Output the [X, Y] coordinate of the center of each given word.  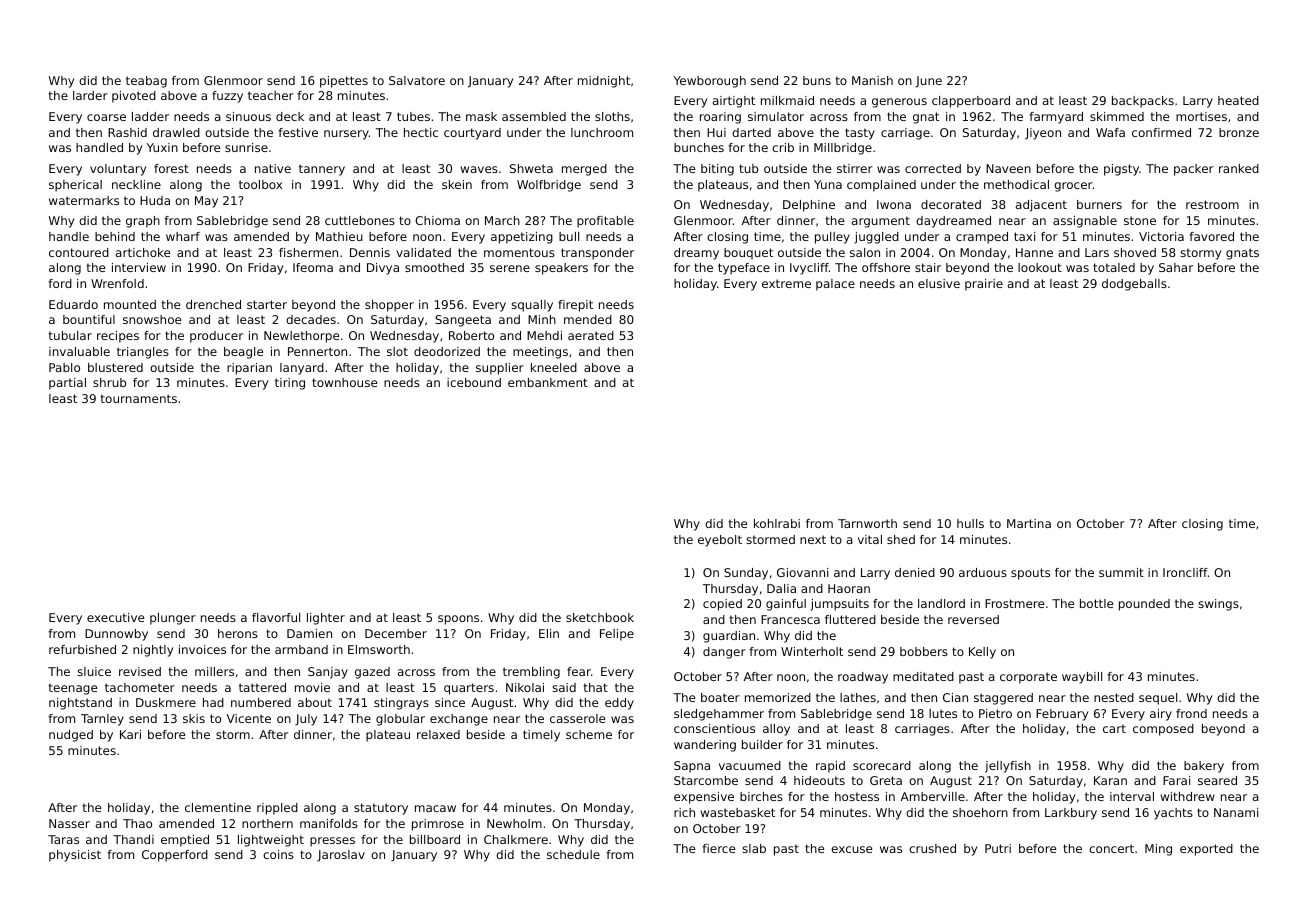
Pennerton [317, 351]
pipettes [344, 82]
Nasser [69, 823]
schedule [573, 854]
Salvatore [417, 80]
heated [1238, 100]
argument [881, 222]
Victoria [1161, 236]
